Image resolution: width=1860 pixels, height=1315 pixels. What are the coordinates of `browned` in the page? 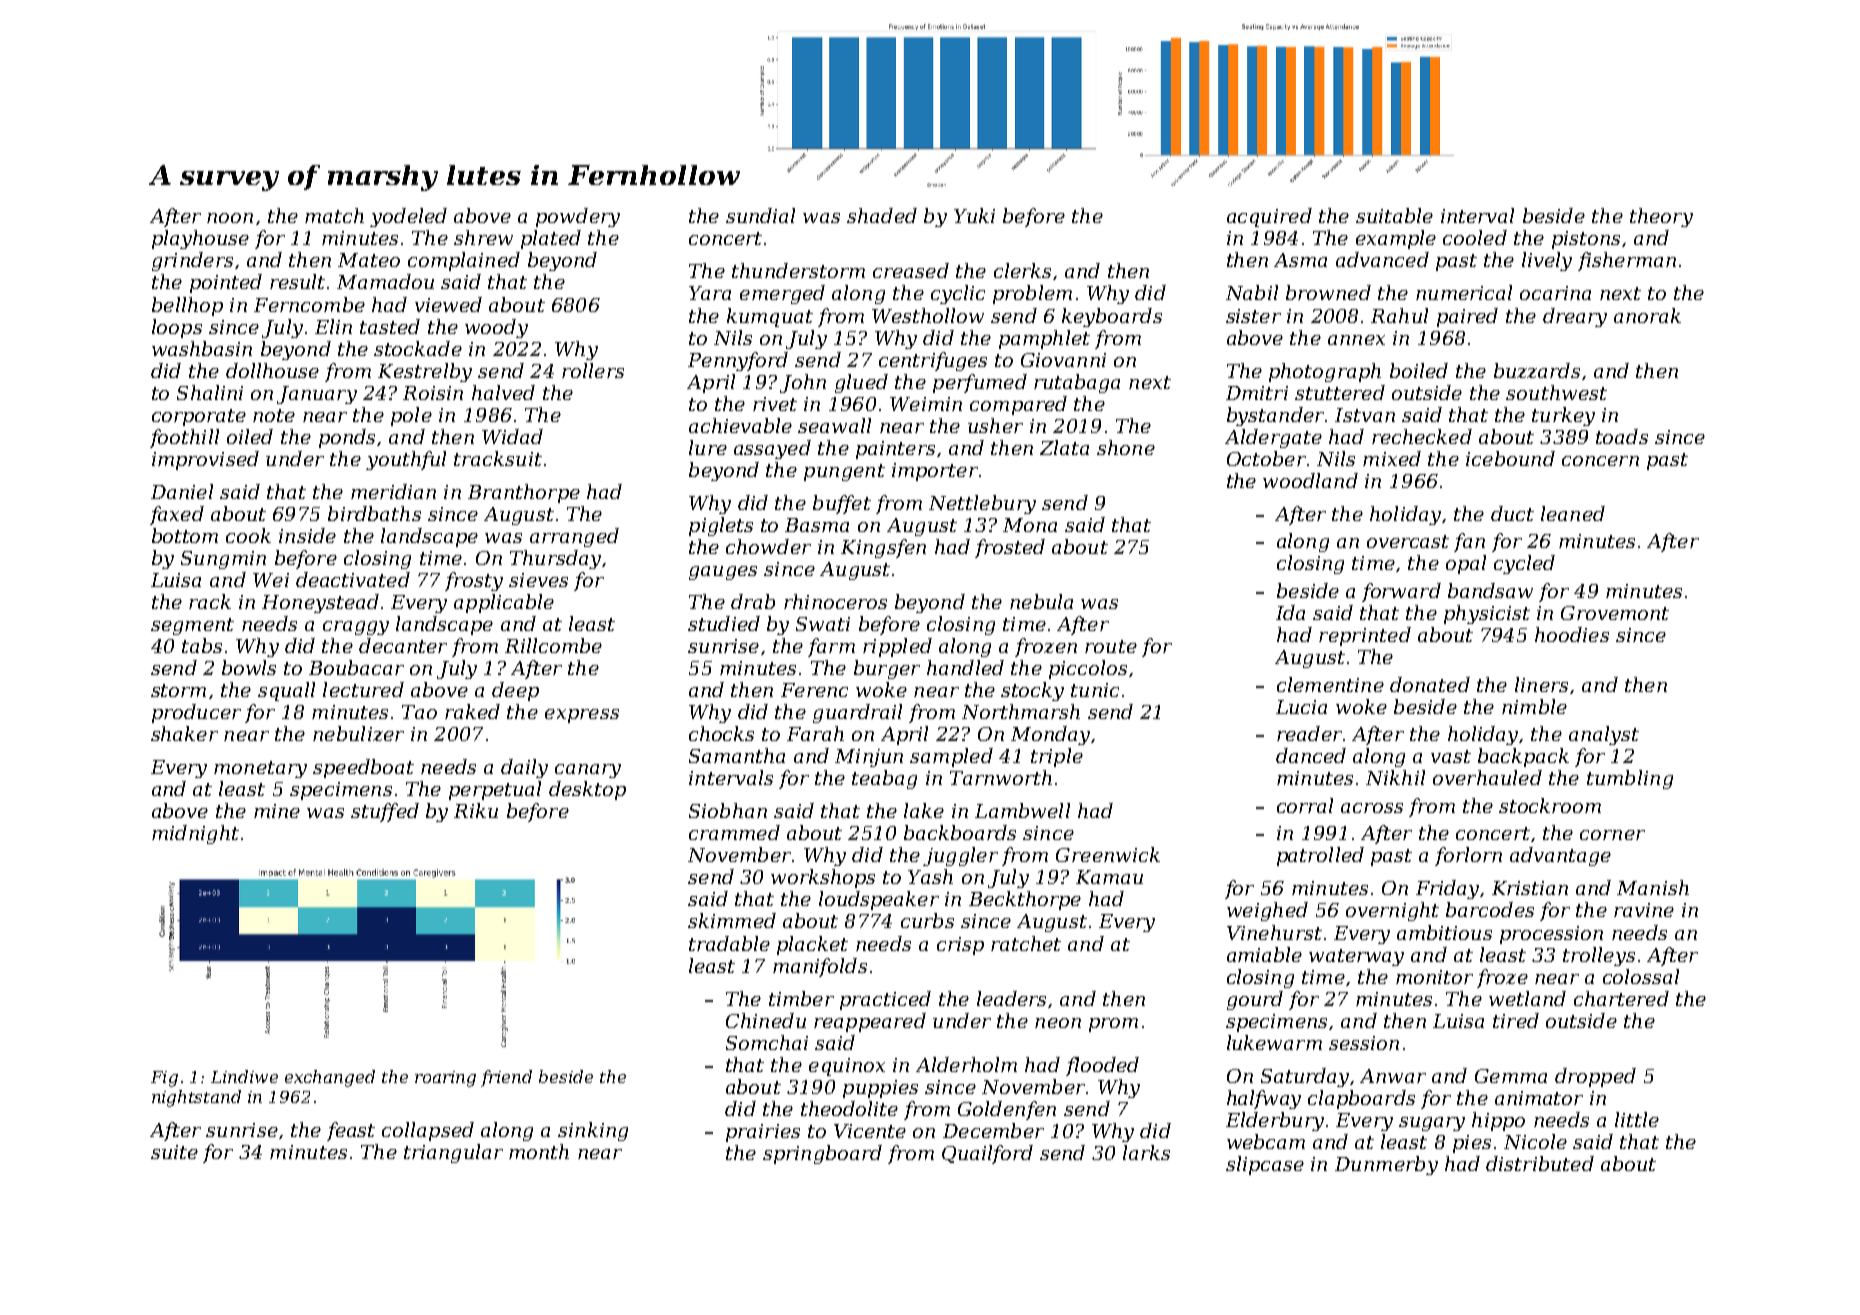 It's located at (1328, 292).
